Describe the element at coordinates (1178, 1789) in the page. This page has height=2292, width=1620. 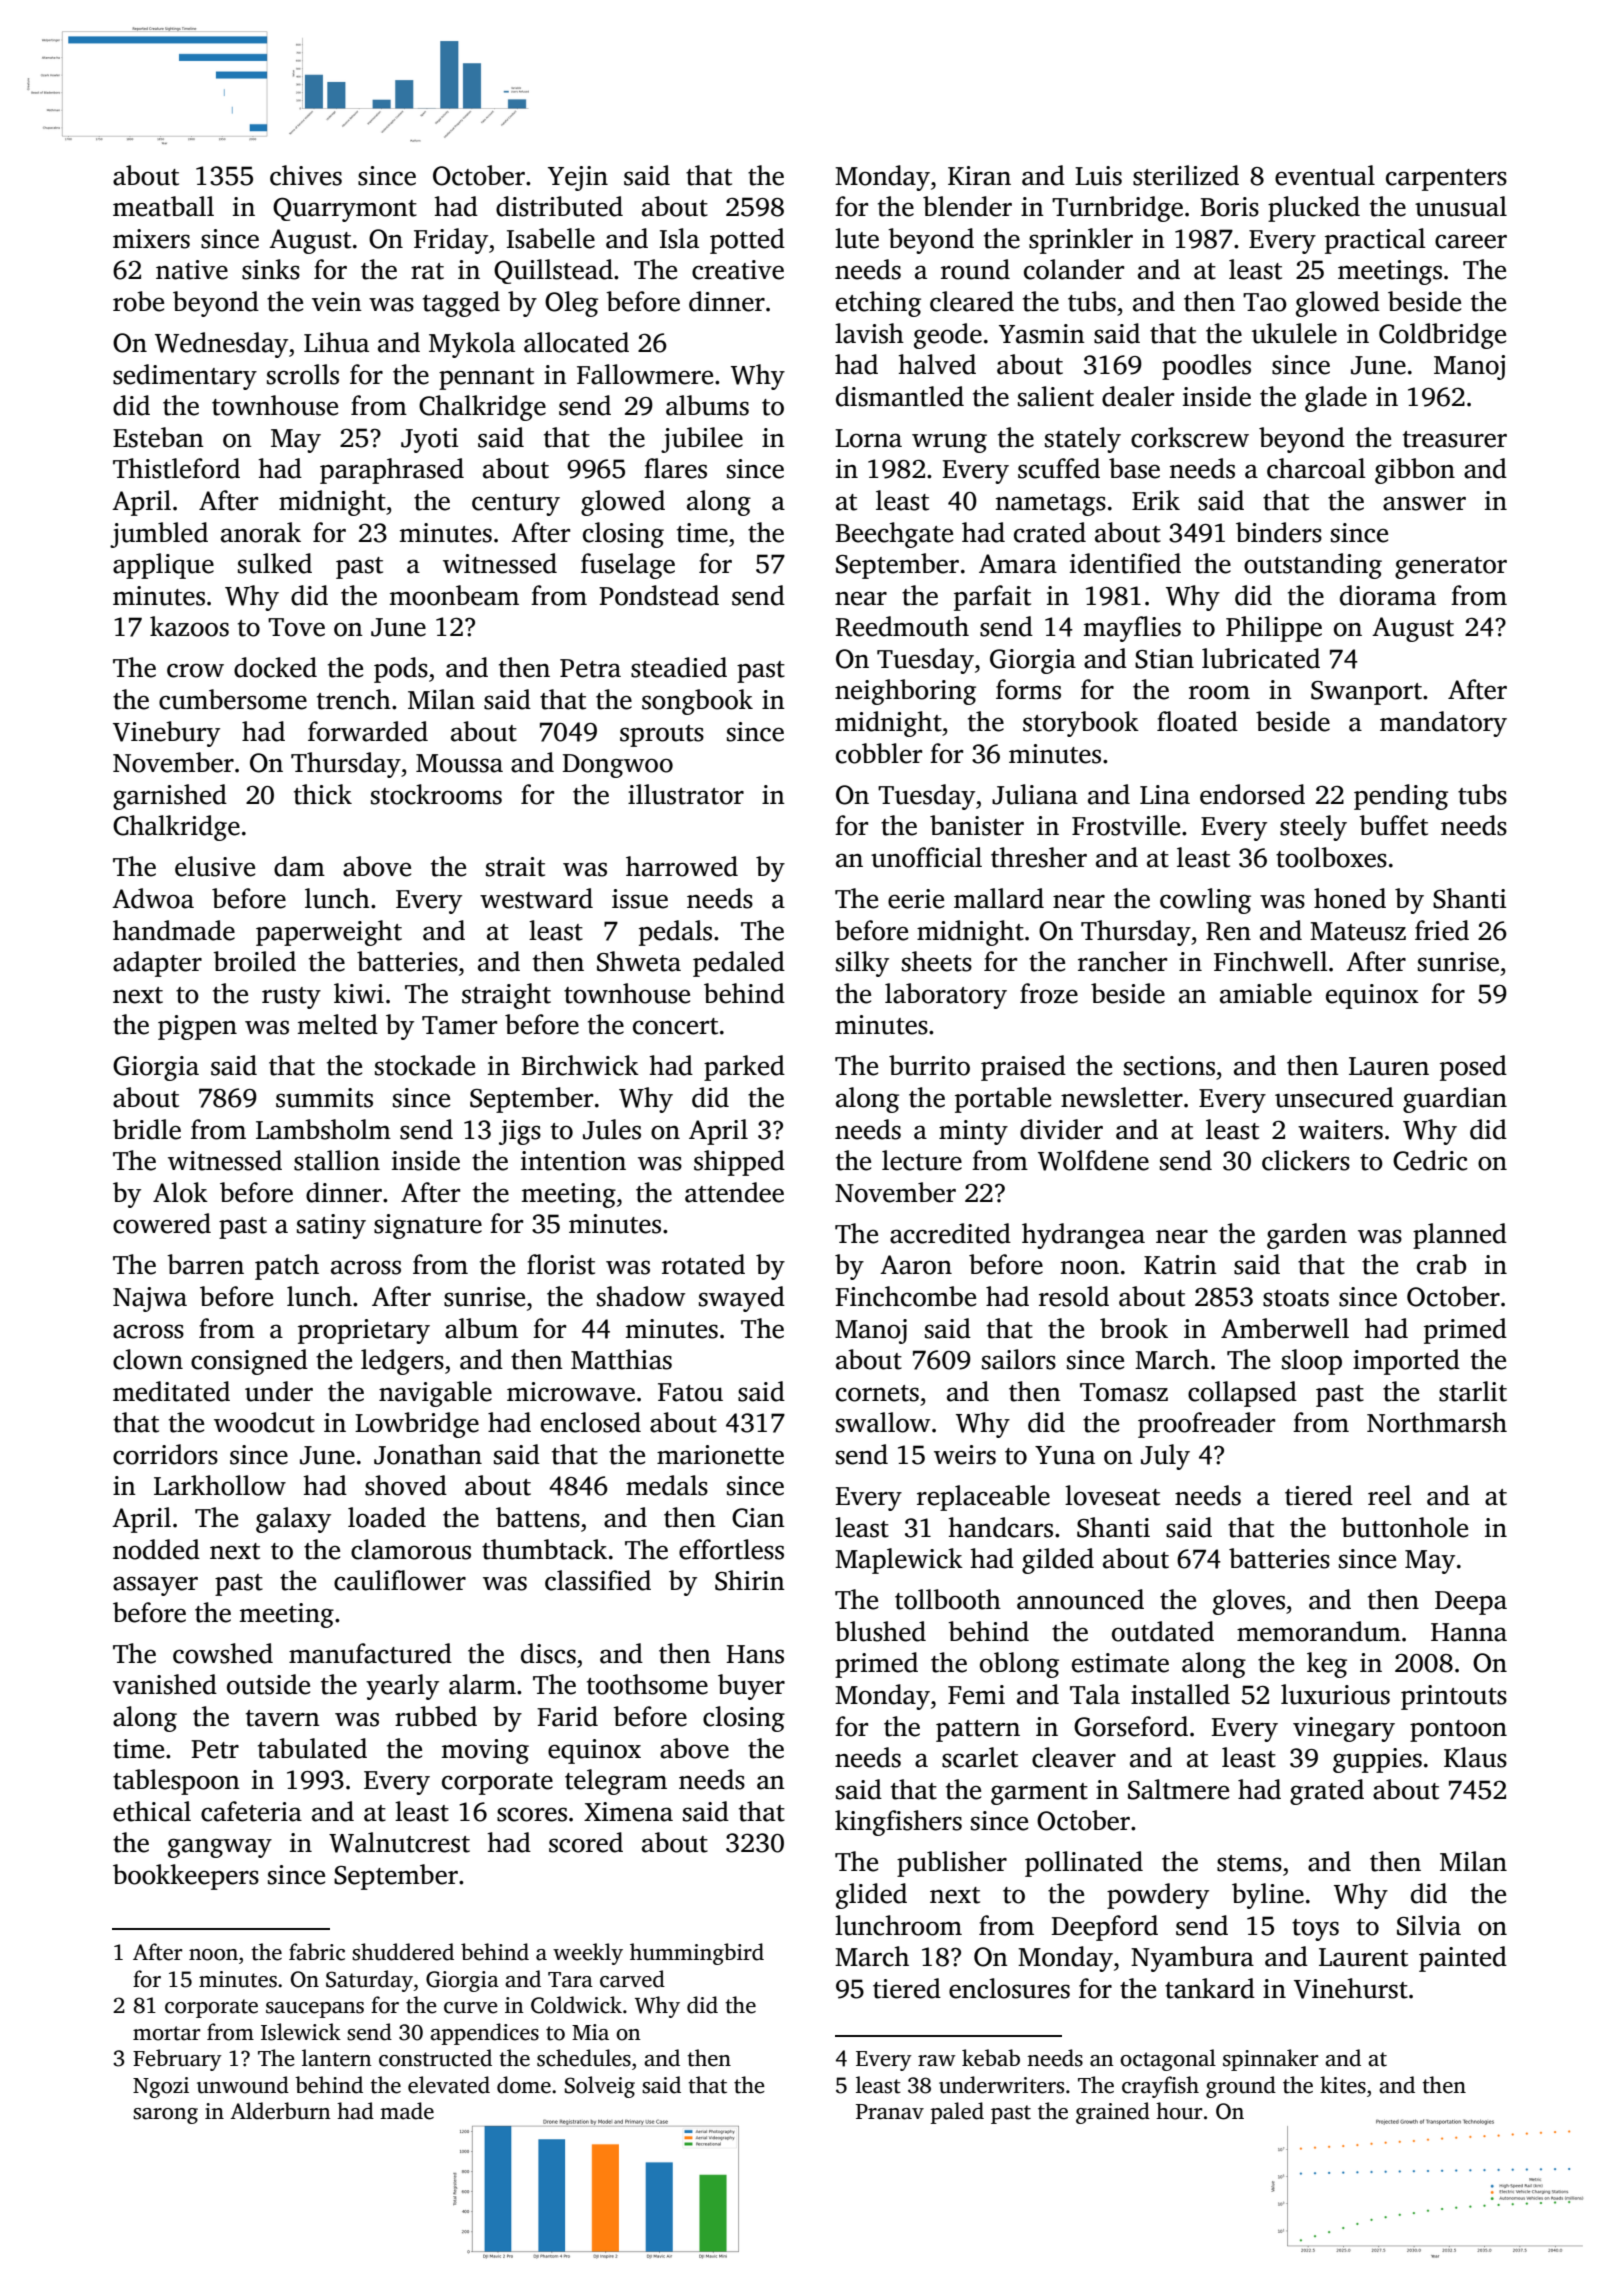
I see `Saltmere` at that location.
